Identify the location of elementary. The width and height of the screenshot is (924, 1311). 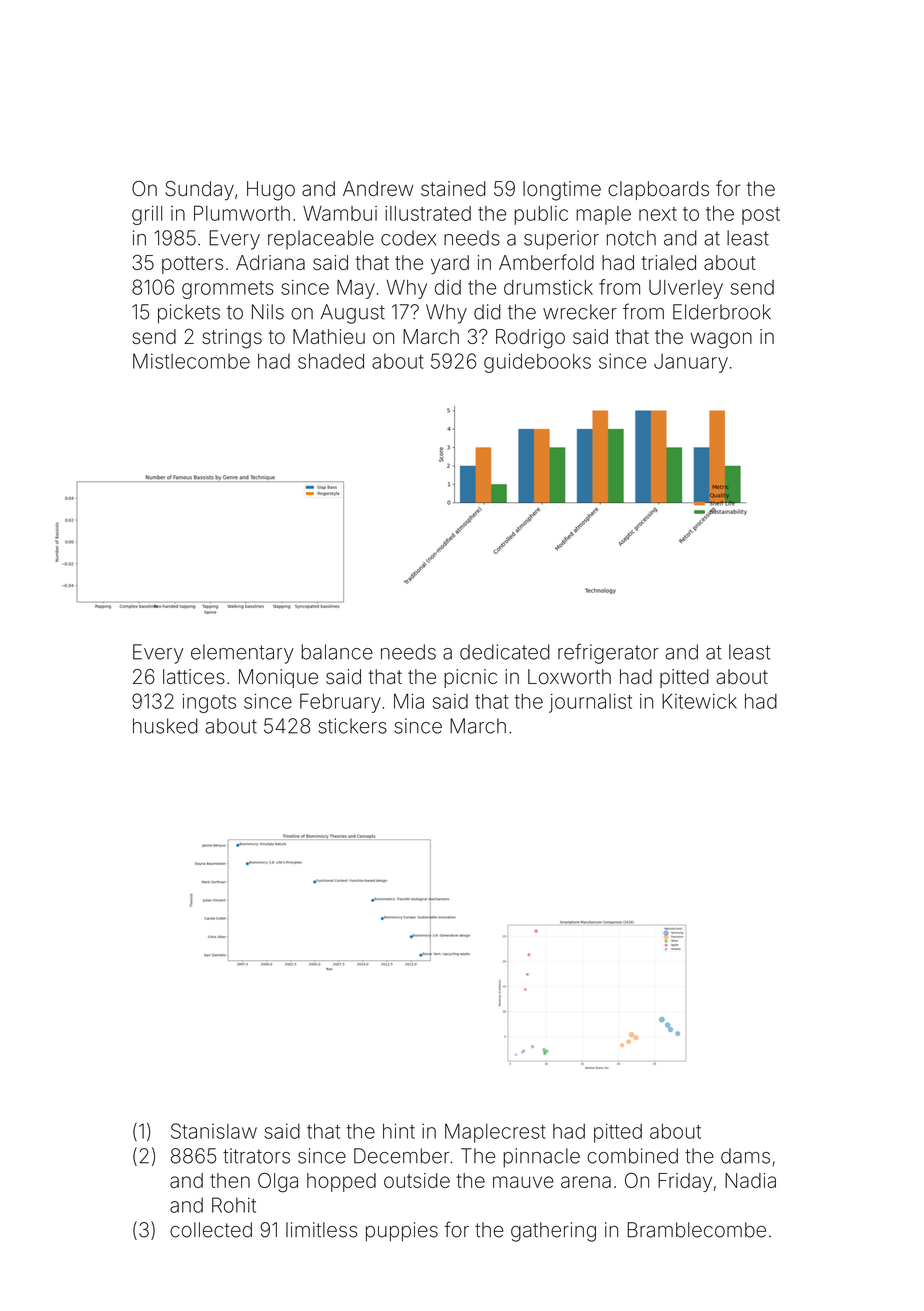
(242, 654).
